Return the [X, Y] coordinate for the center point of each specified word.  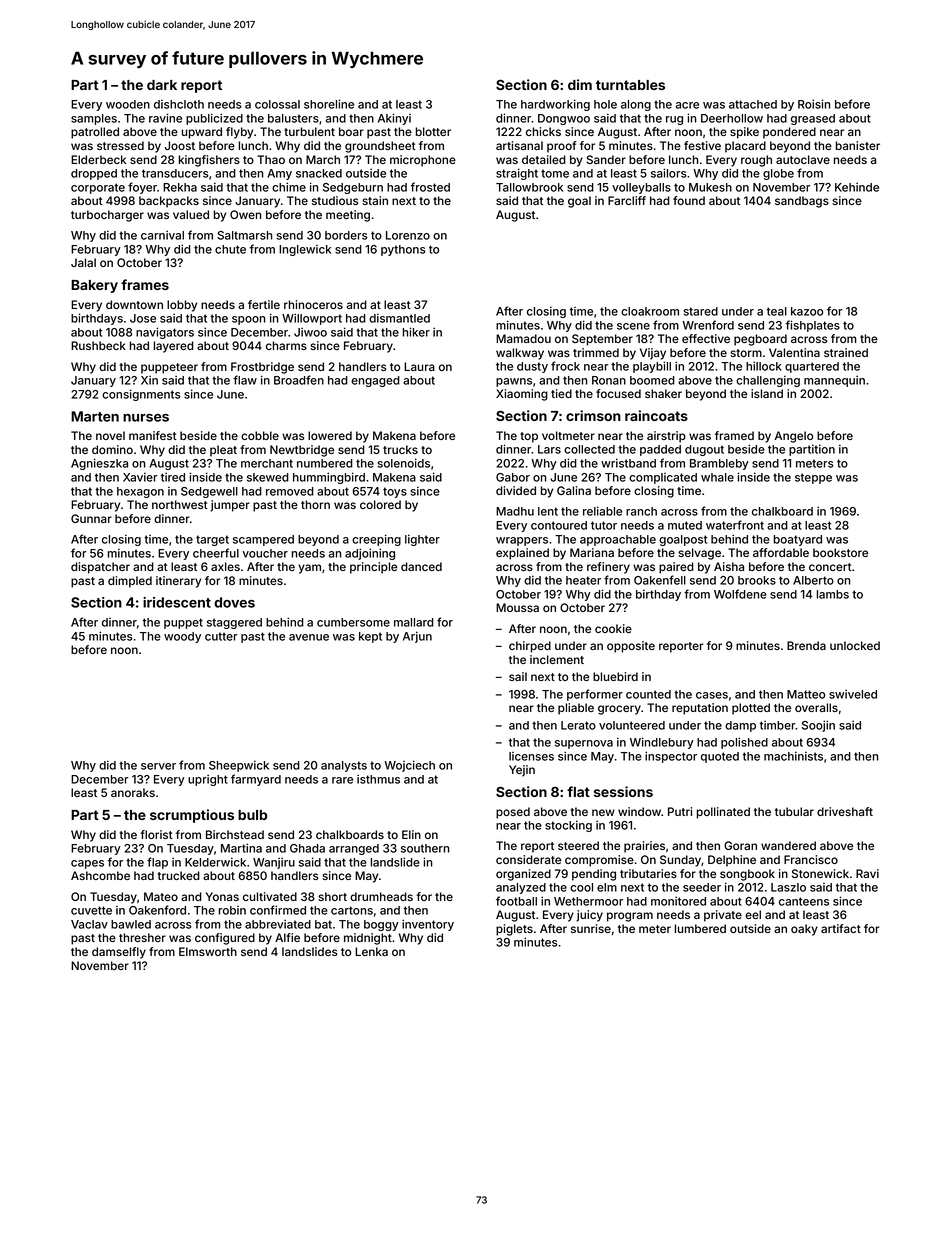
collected [589, 449]
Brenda [806, 645]
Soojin [818, 726]
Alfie [287, 937]
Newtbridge [302, 451]
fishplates [813, 326]
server [158, 766]
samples [94, 119]
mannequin [834, 381]
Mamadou [523, 338]
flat [578, 791]
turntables [630, 85]
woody [182, 637]
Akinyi [394, 119]
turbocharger [107, 216]
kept [370, 637]
